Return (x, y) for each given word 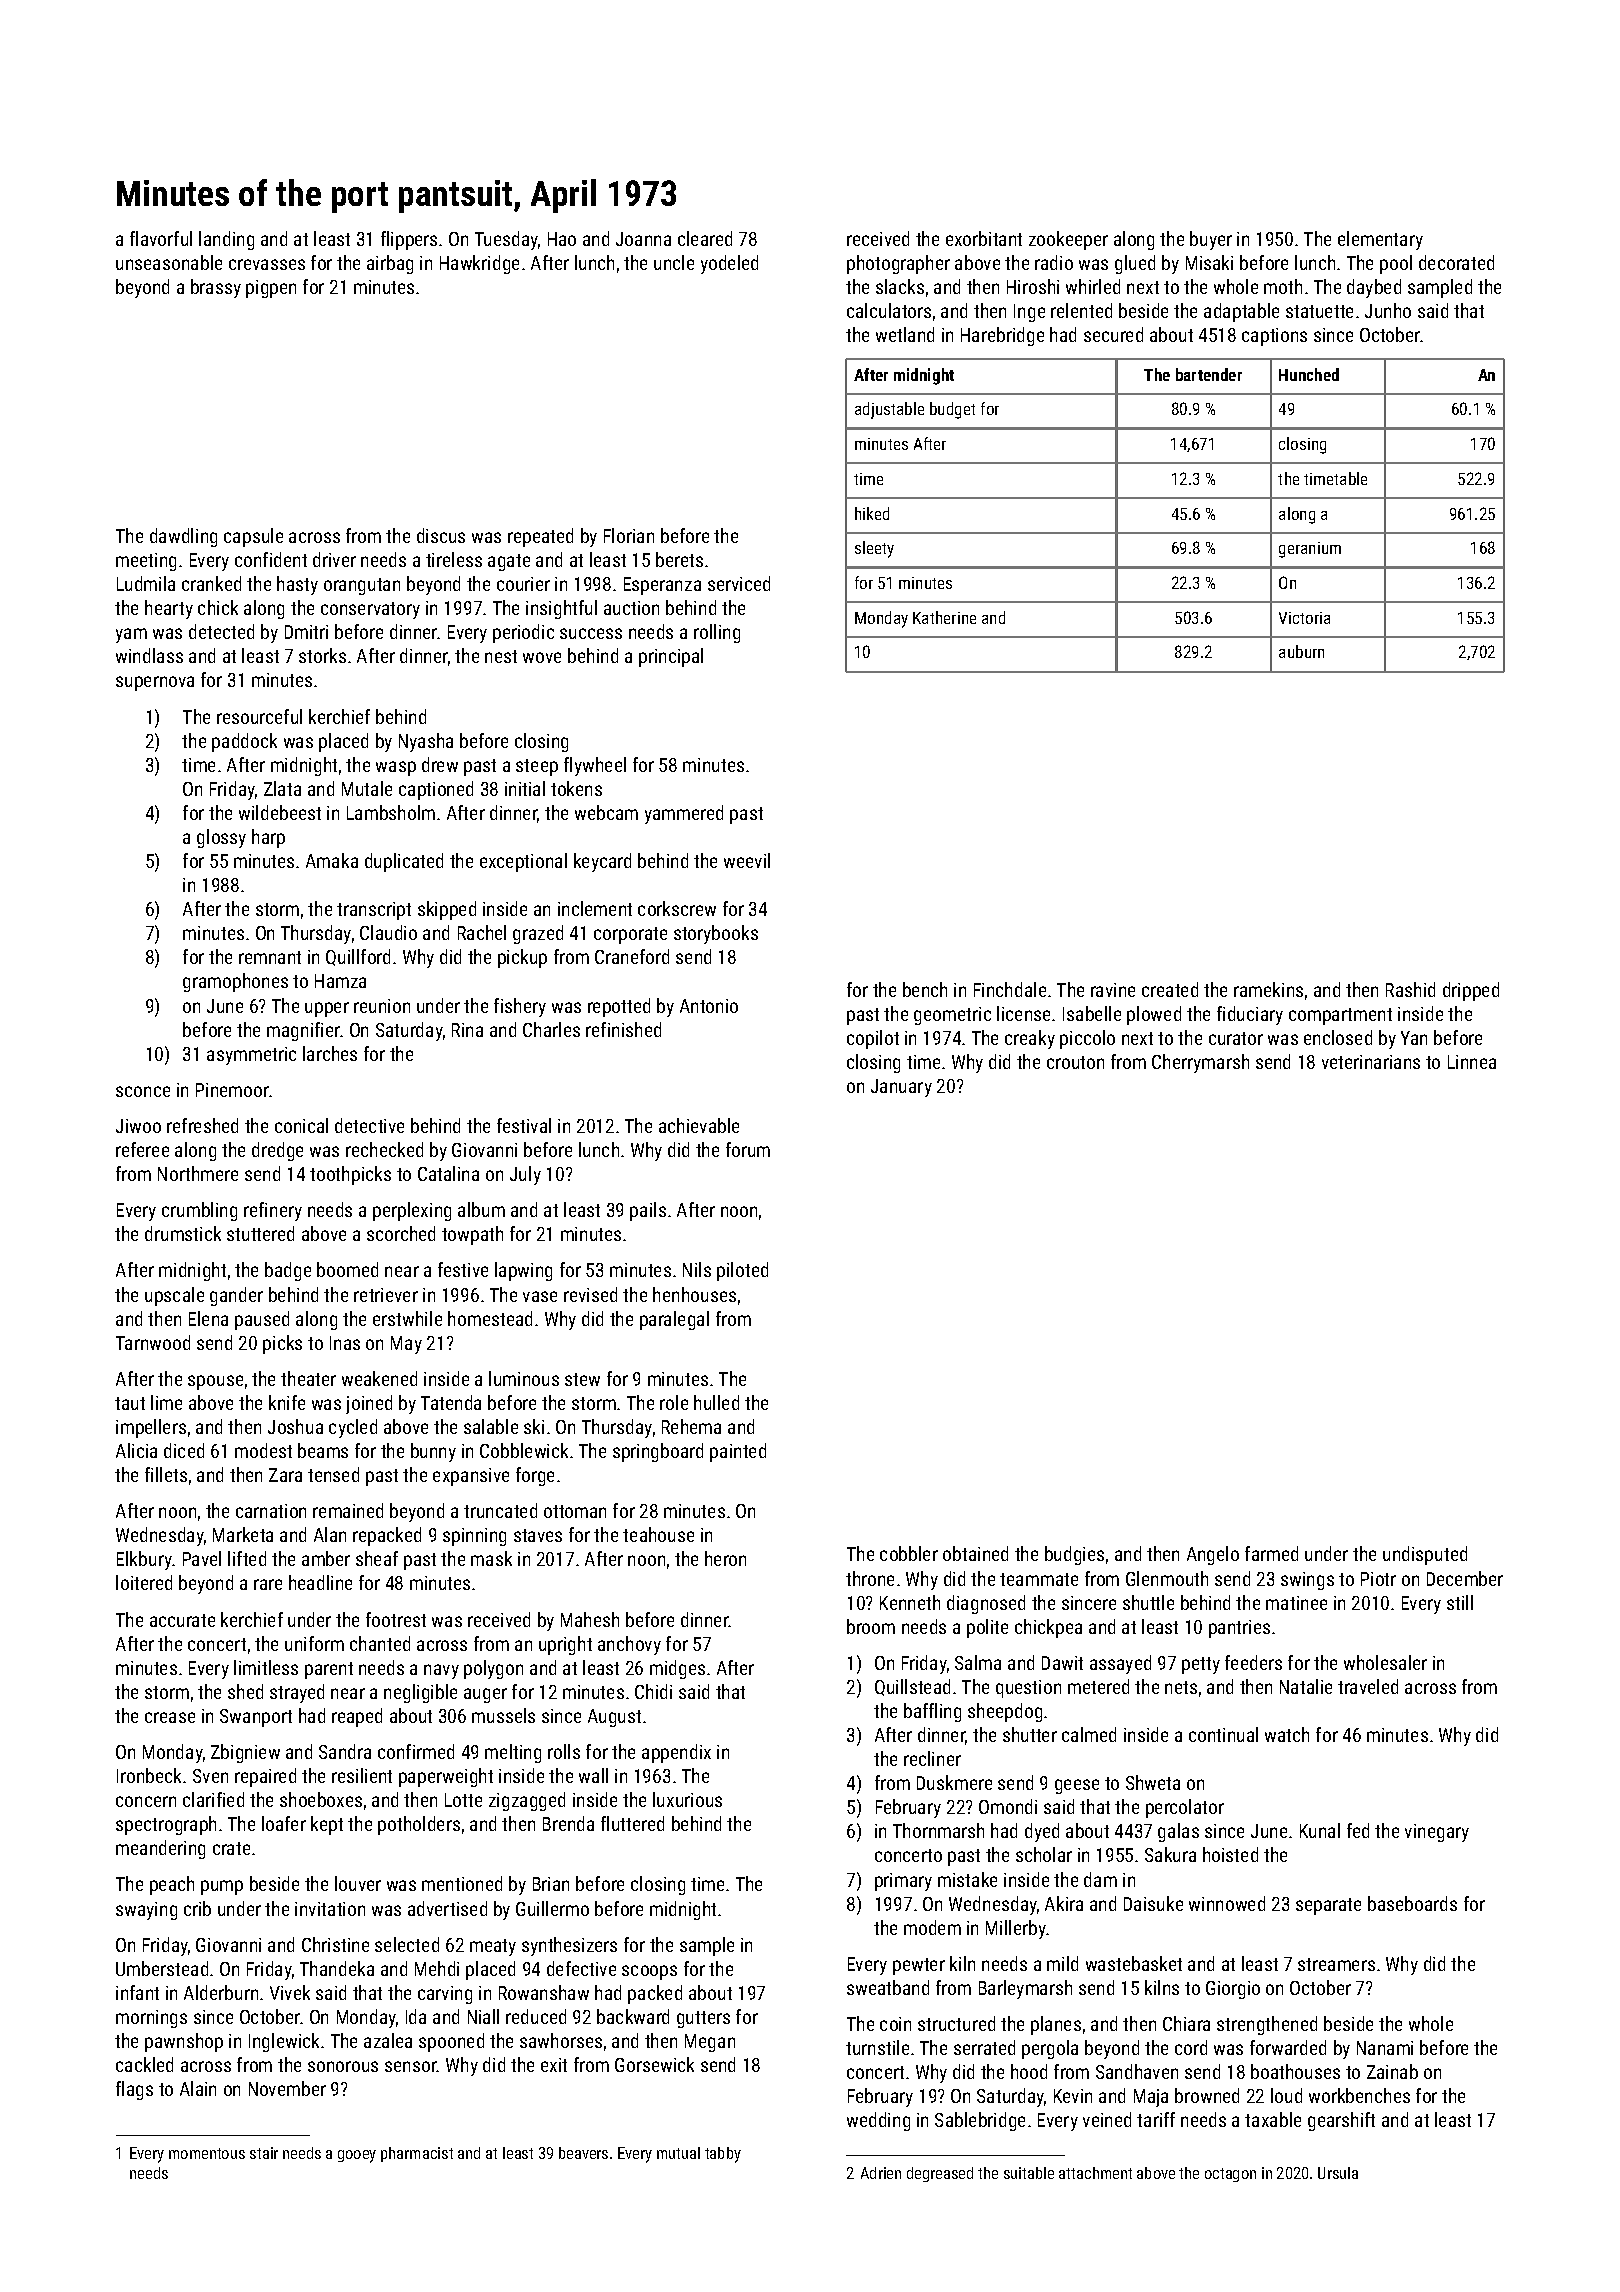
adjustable (889, 410)
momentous (207, 2153)
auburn (1301, 651)
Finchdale (1010, 989)
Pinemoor (232, 1090)
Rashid (1410, 989)
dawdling (183, 537)
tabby (723, 2155)
